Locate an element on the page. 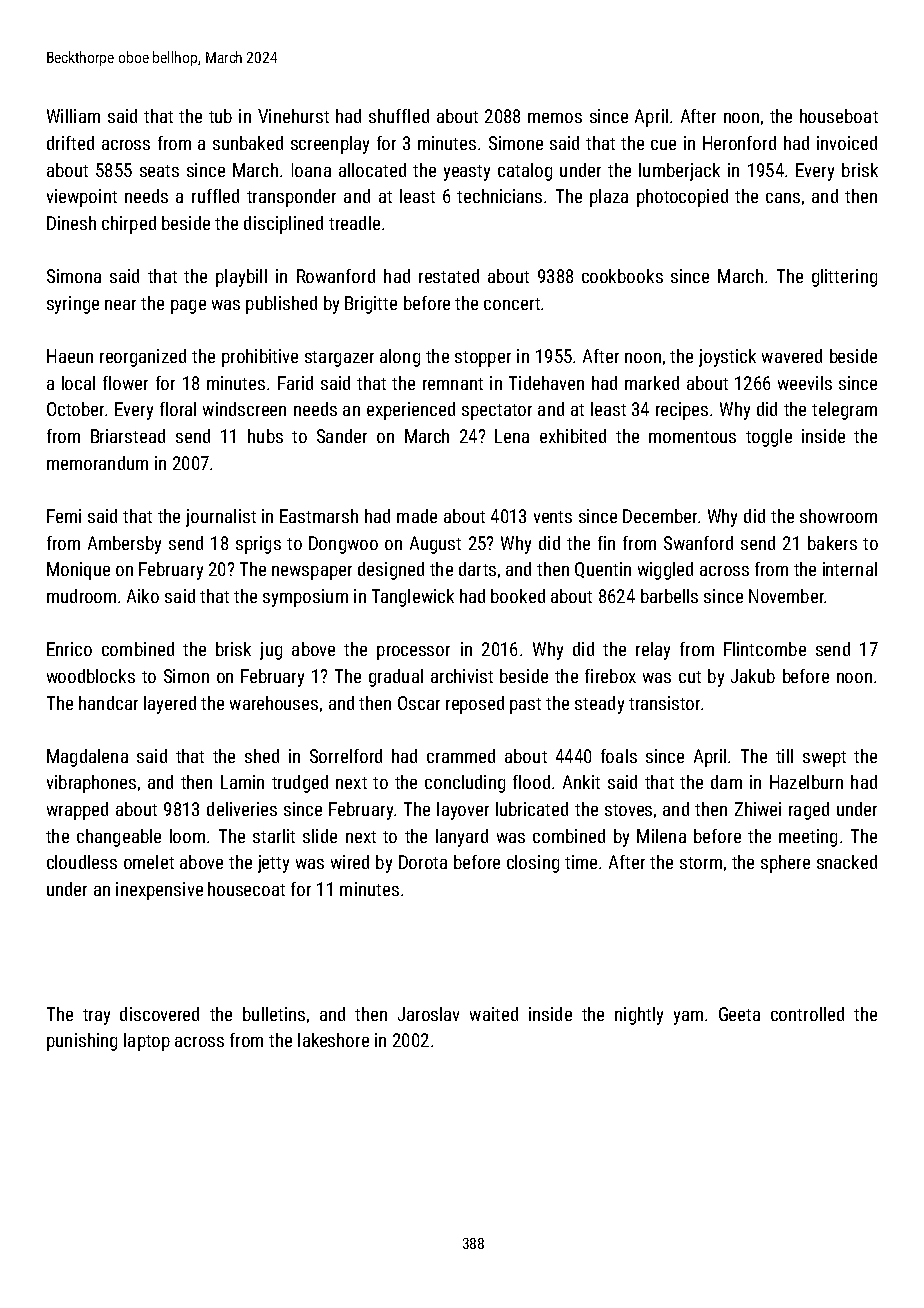 This document has width=924, height=1308. memos is located at coordinates (555, 118).
